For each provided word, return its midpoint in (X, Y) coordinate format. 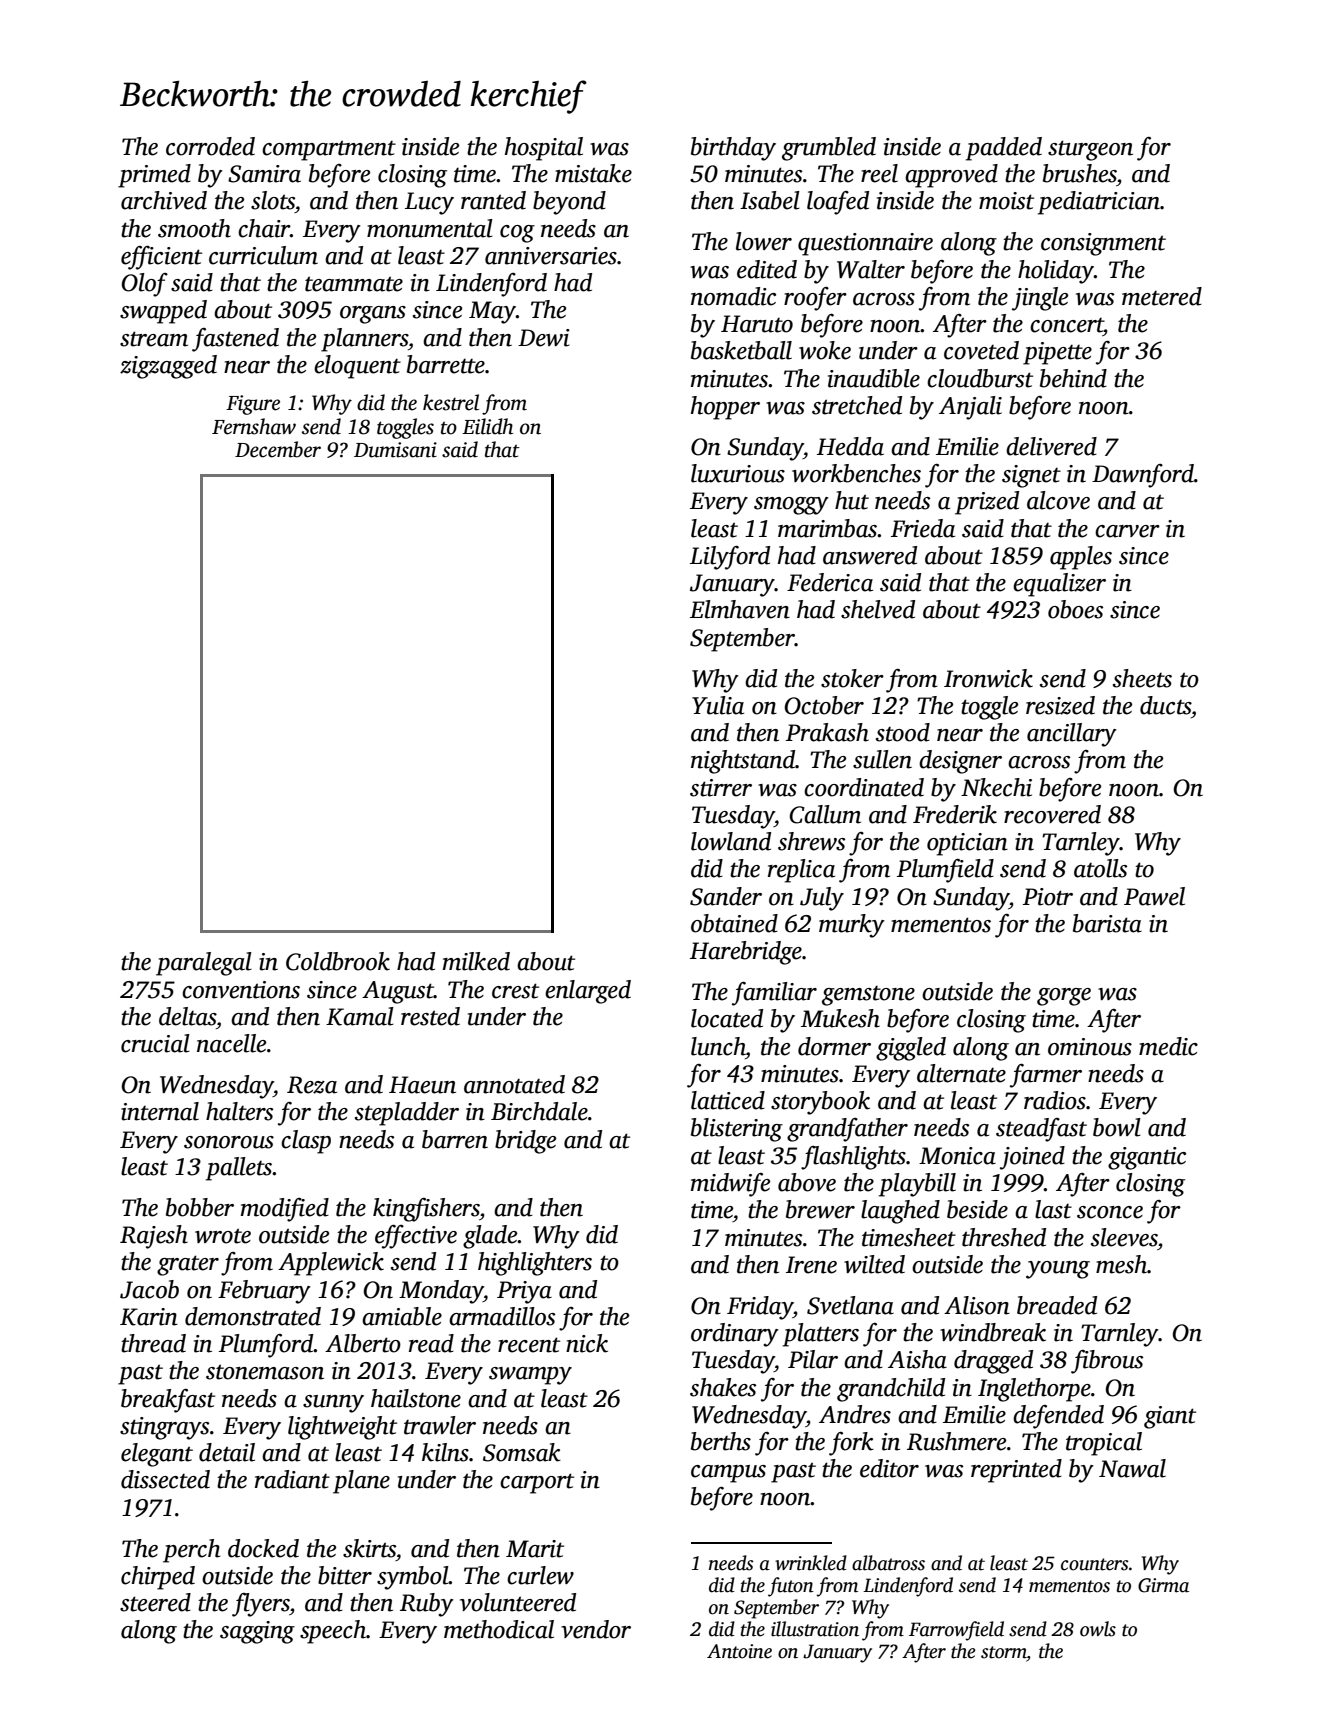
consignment (1103, 244)
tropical (1104, 1444)
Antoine (739, 1651)
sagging (257, 1632)
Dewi (544, 338)
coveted (981, 350)
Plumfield (945, 871)
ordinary (735, 1335)
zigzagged (168, 367)
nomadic (733, 296)
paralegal (204, 964)
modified (285, 1210)
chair (264, 228)
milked (476, 961)
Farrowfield (956, 1631)
